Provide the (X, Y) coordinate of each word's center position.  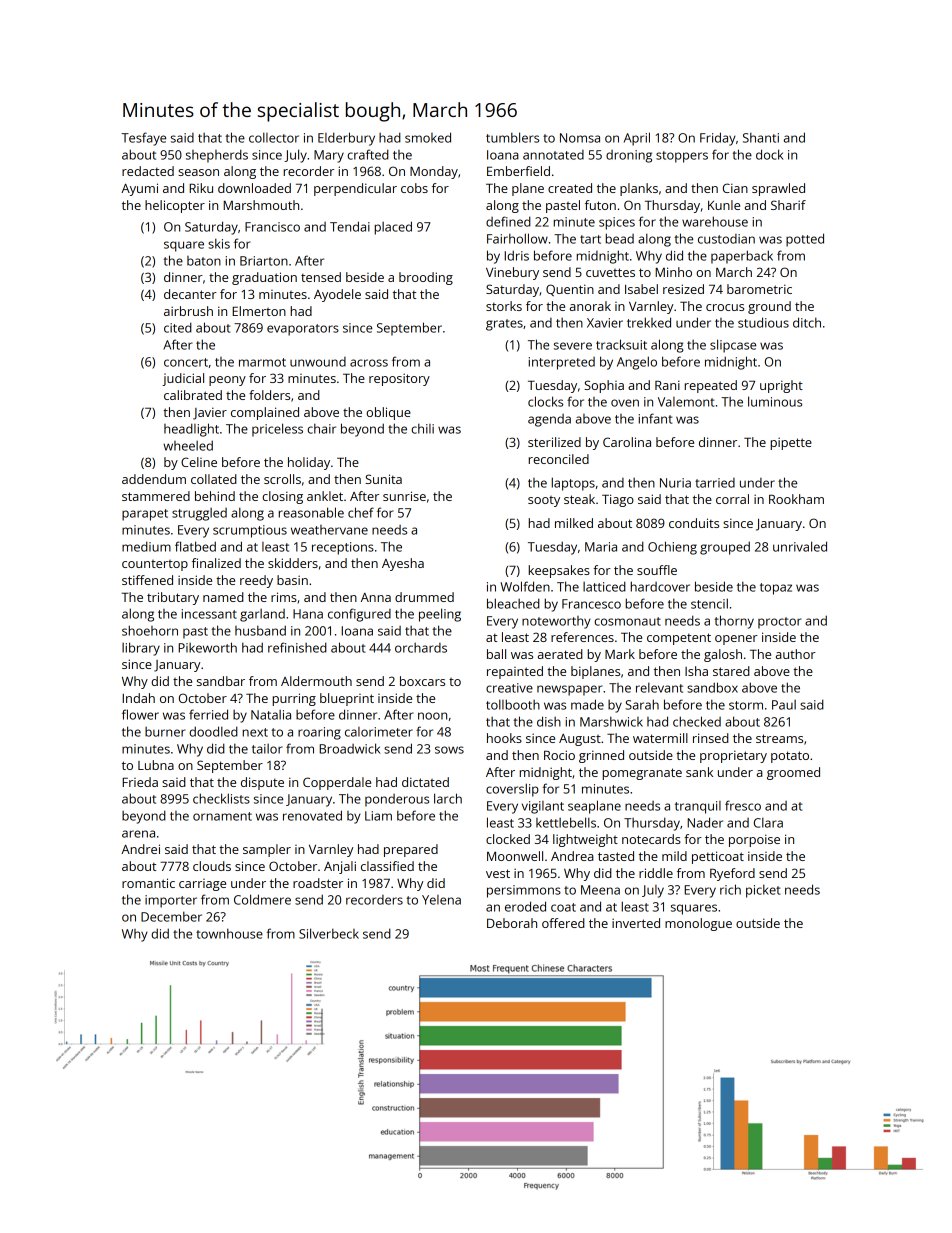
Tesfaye (143, 139)
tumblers (512, 137)
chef (361, 512)
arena (138, 834)
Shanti (761, 137)
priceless (277, 430)
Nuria (675, 483)
